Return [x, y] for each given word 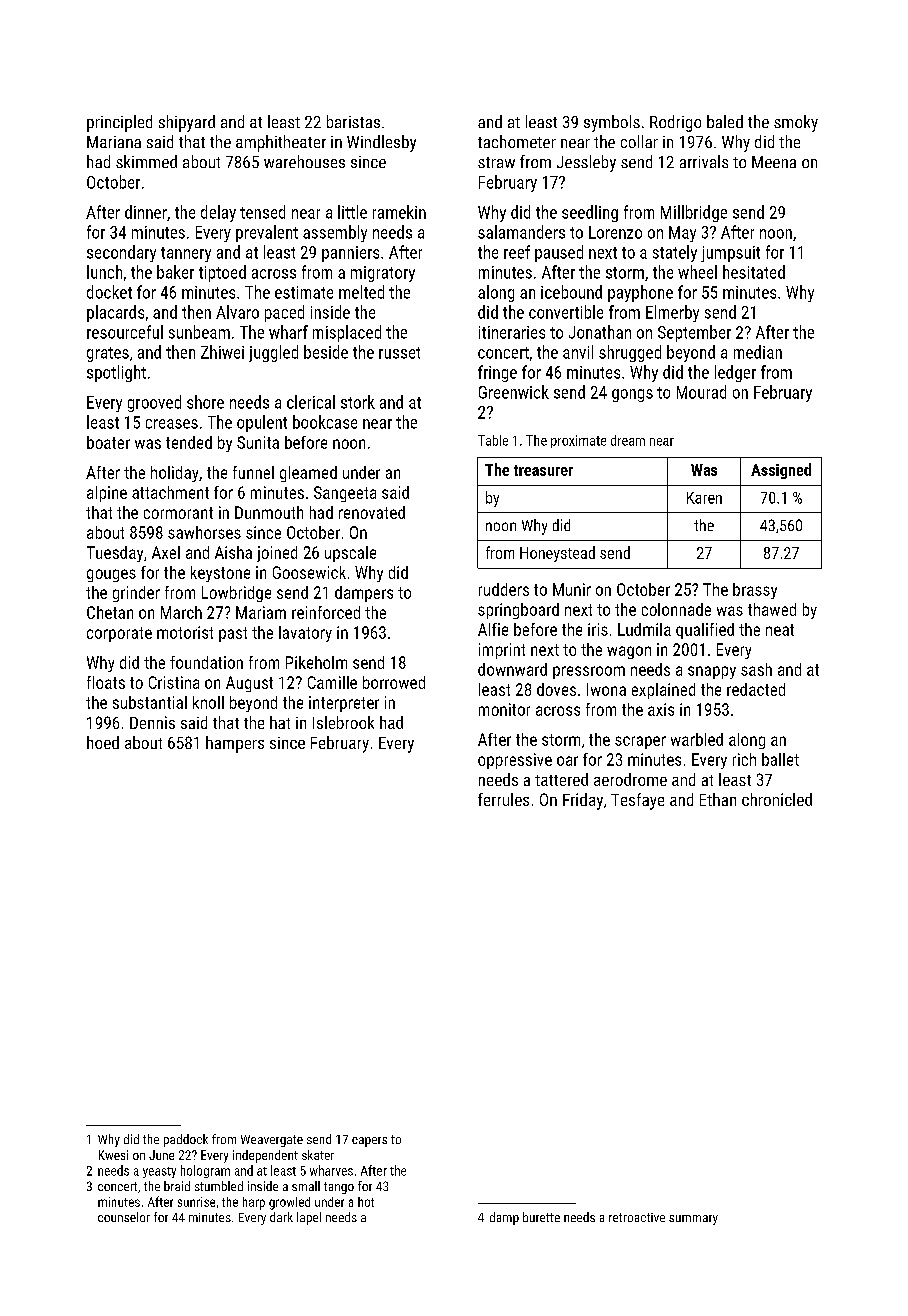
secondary [121, 253]
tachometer [517, 141]
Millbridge [694, 213]
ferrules [503, 799]
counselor [124, 1217]
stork [358, 402]
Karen [704, 498]
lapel [309, 1218]
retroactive [637, 1217]
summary [693, 1220]
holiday [174, 474]
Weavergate [272, 1141]
